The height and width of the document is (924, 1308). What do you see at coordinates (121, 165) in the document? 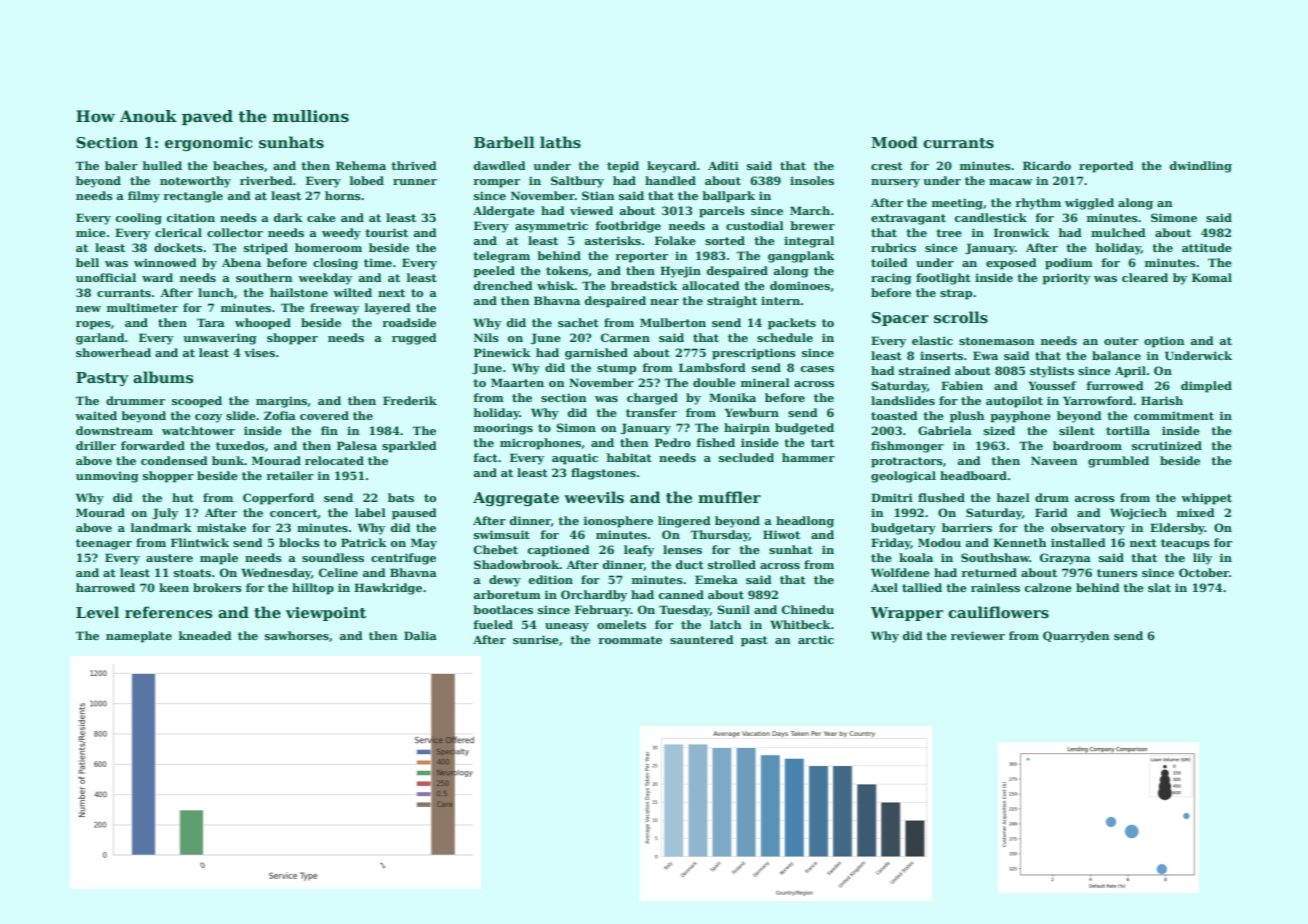
I see `baler` at bounding box center [121, 165].
